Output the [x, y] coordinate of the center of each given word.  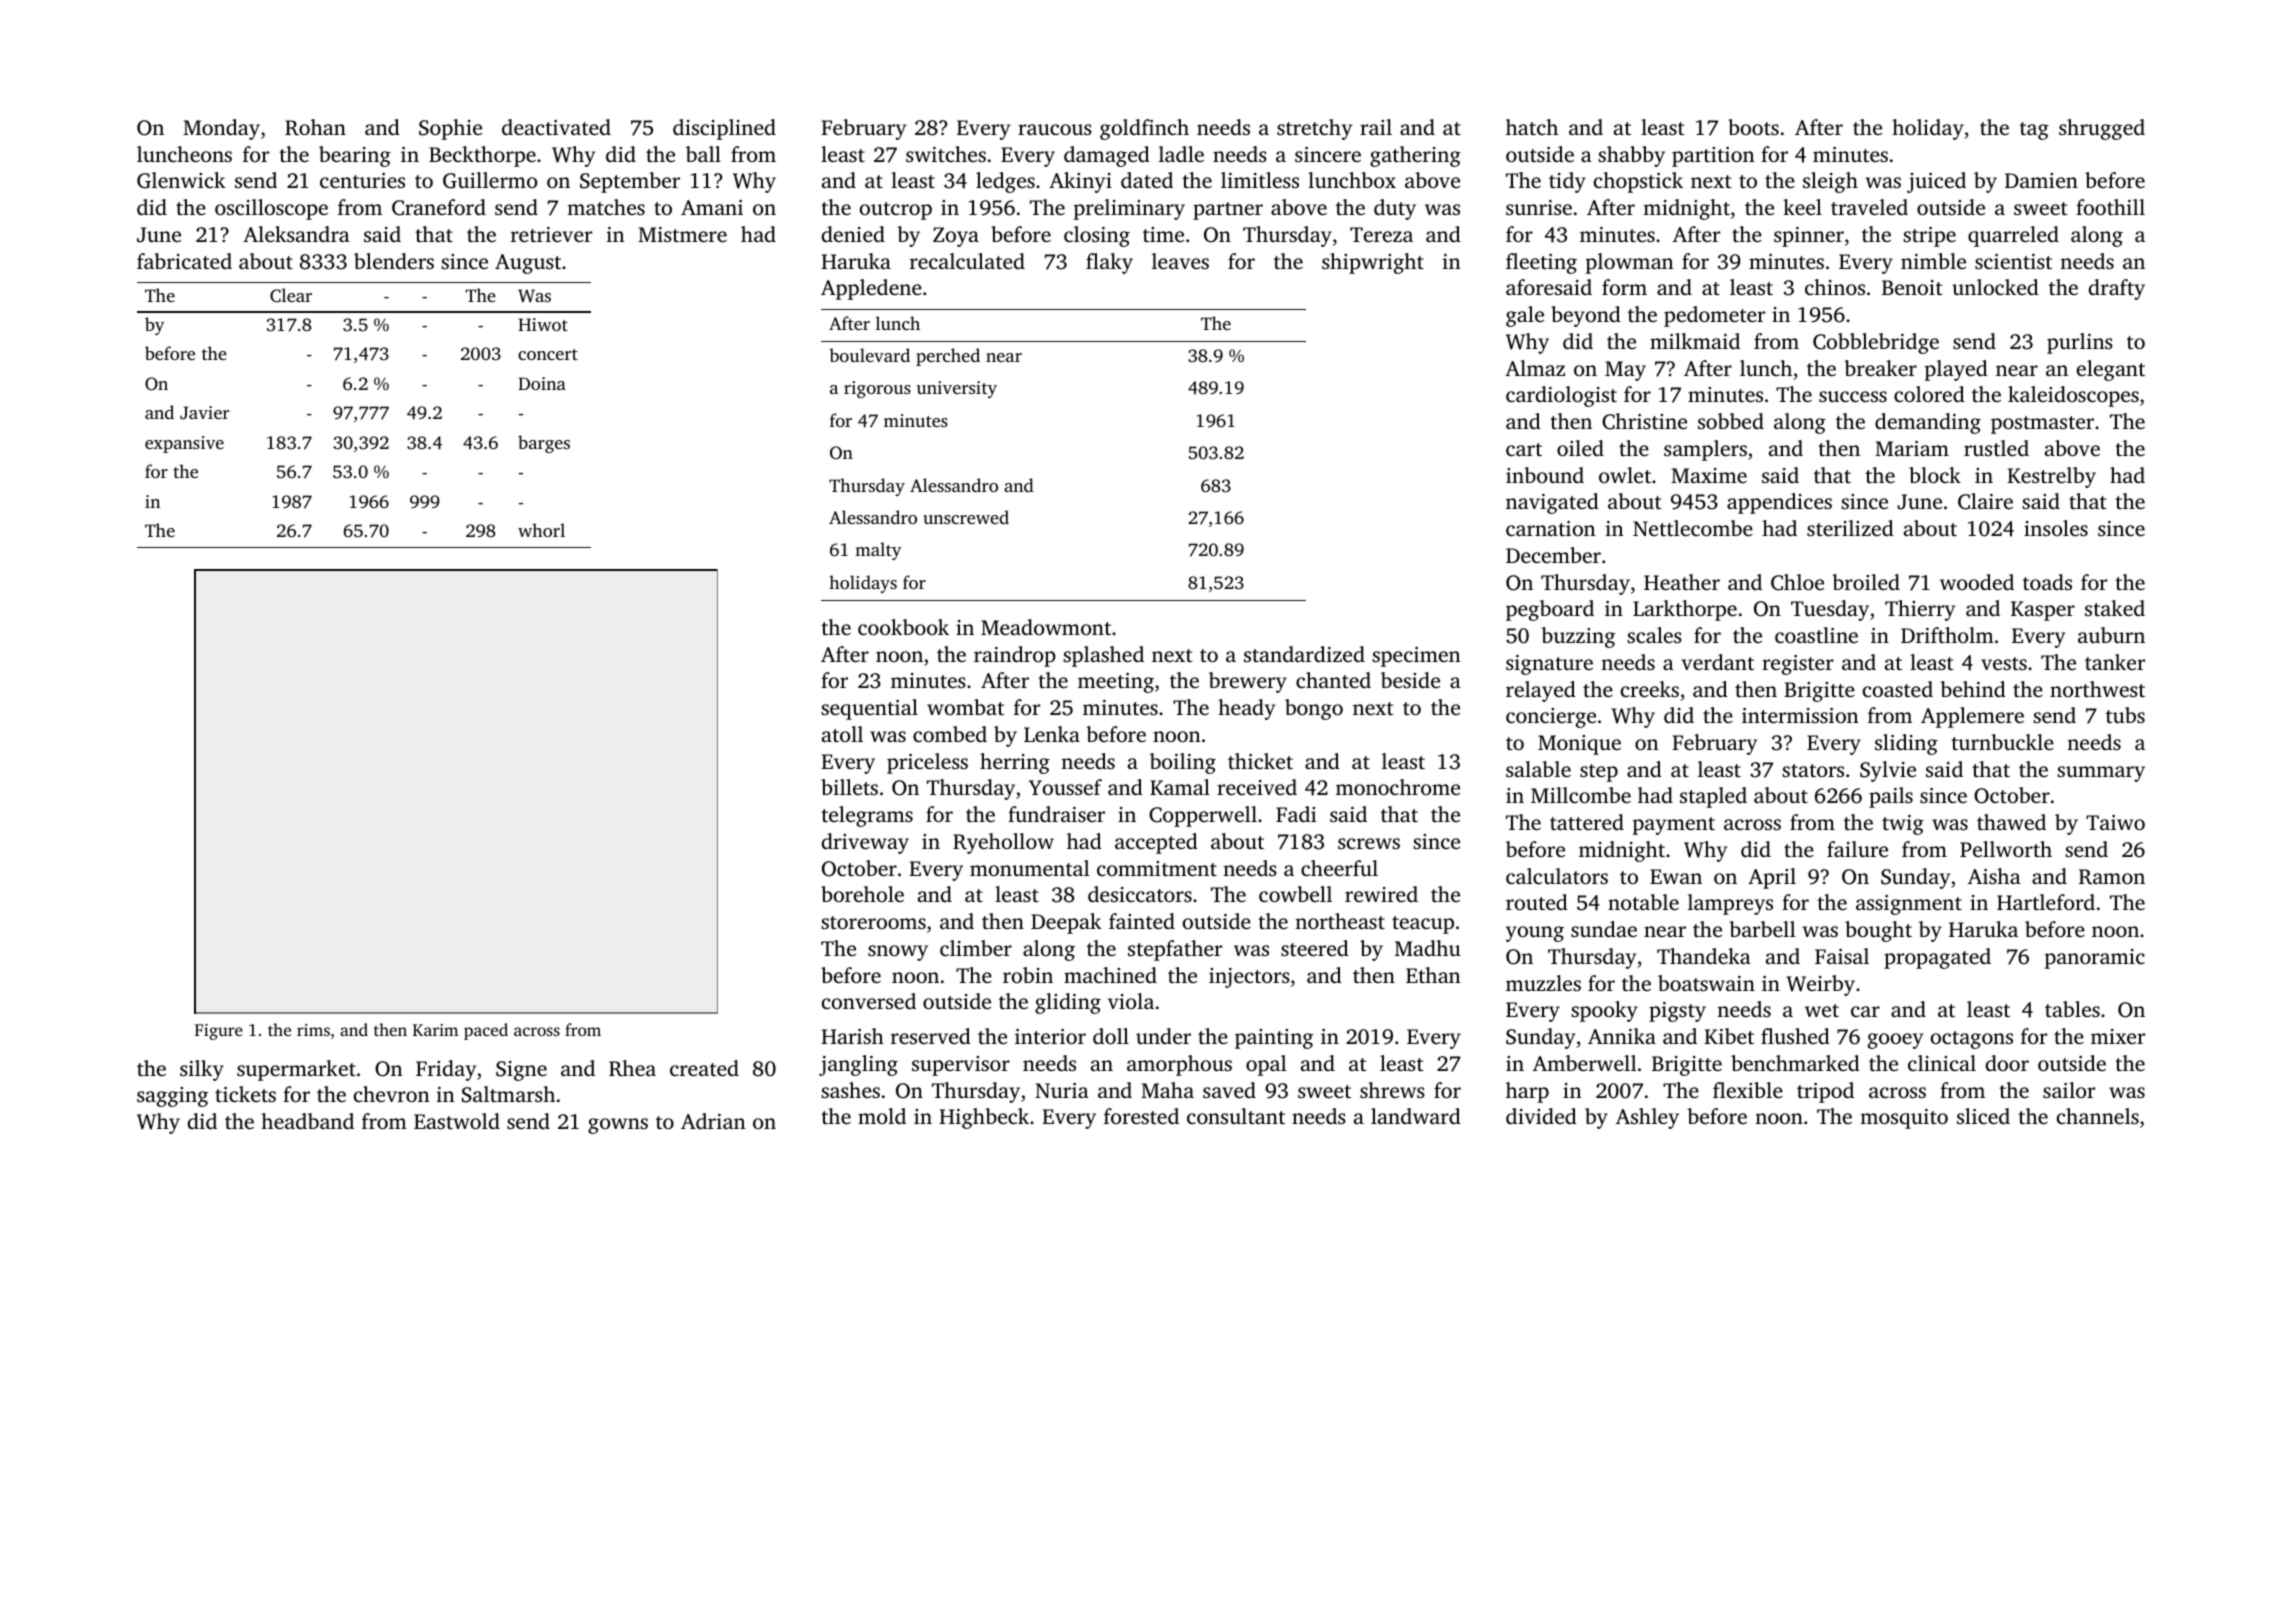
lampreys [1730, 904]
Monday [221, 129]
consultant [1236, 1116]
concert [548, 354]
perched [948, 357]
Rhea [632, 1068]
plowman [1630, 263]
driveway [865, 843]
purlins [2080, 343]
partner [1228, 211]
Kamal [1180, 787]
